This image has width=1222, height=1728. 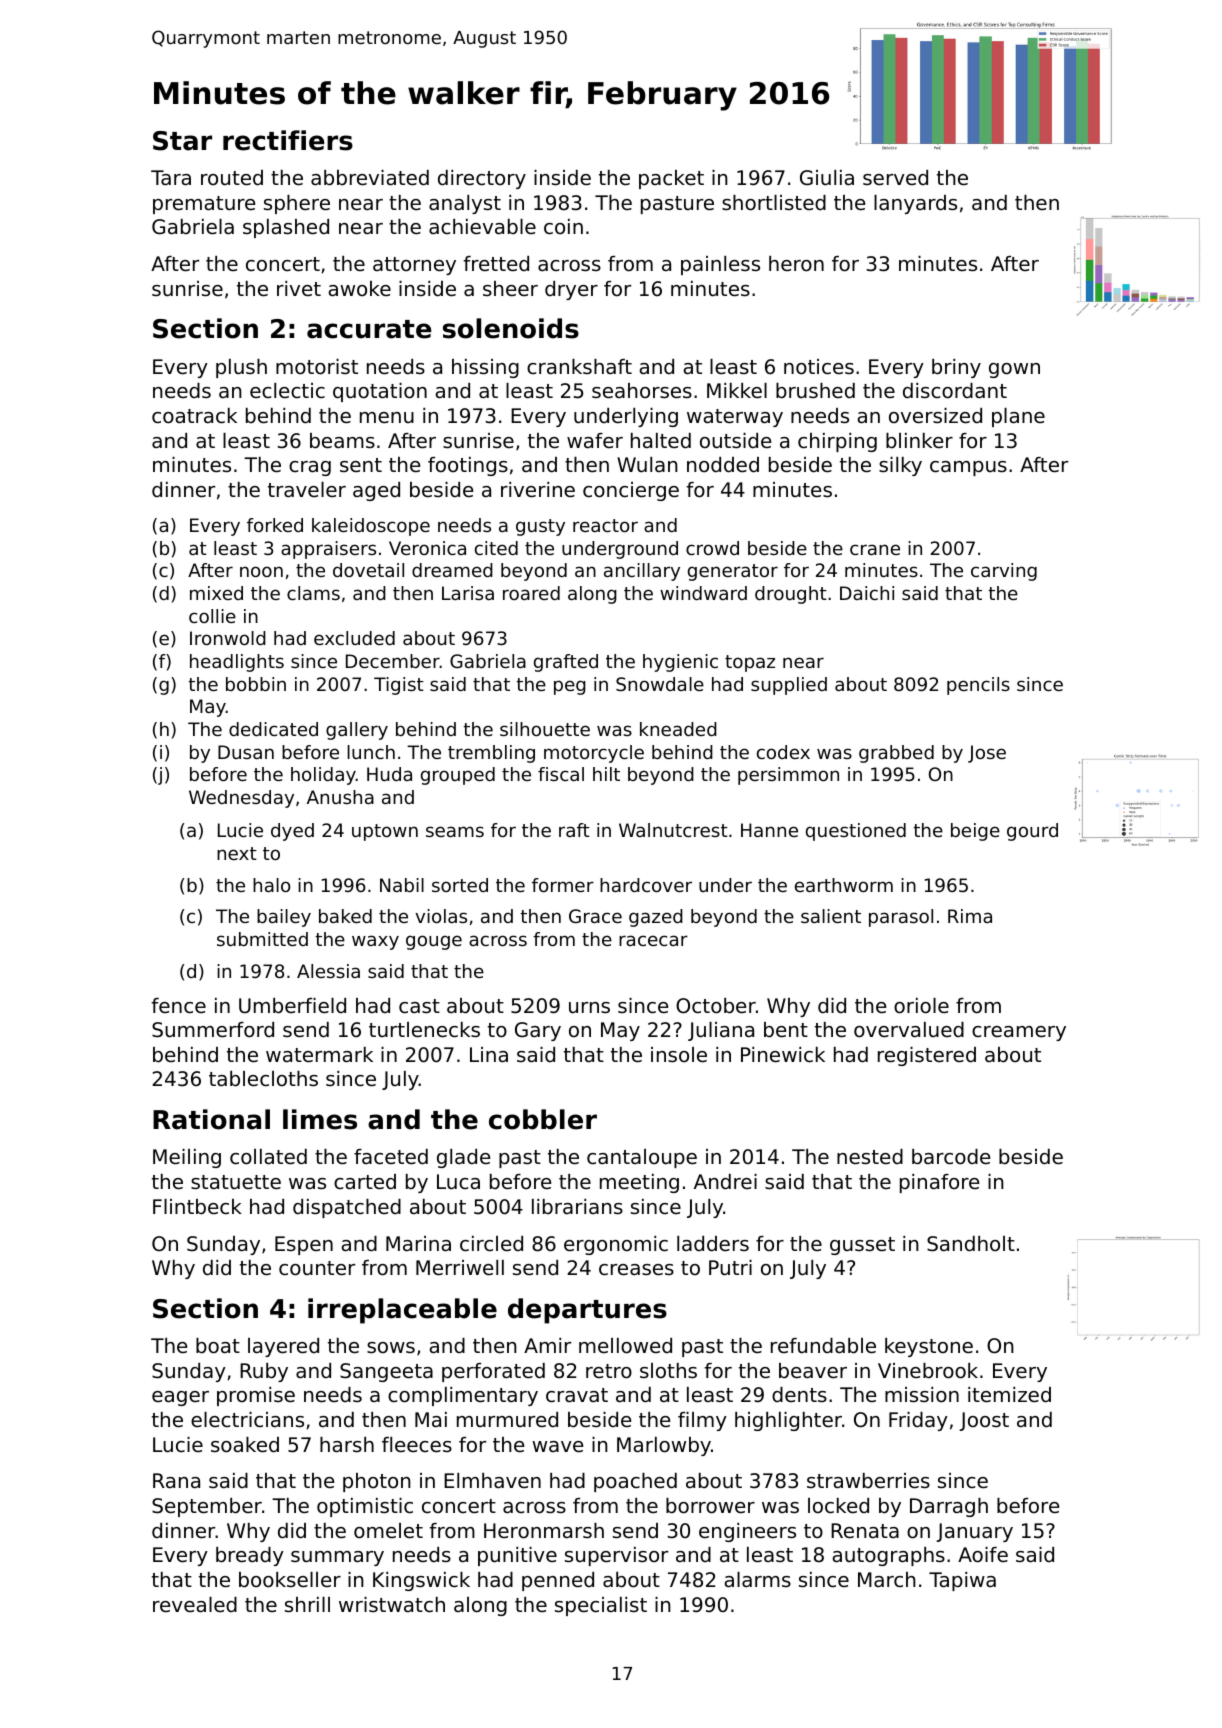 I want to click on gourd, so click(x=1032, y=832).
